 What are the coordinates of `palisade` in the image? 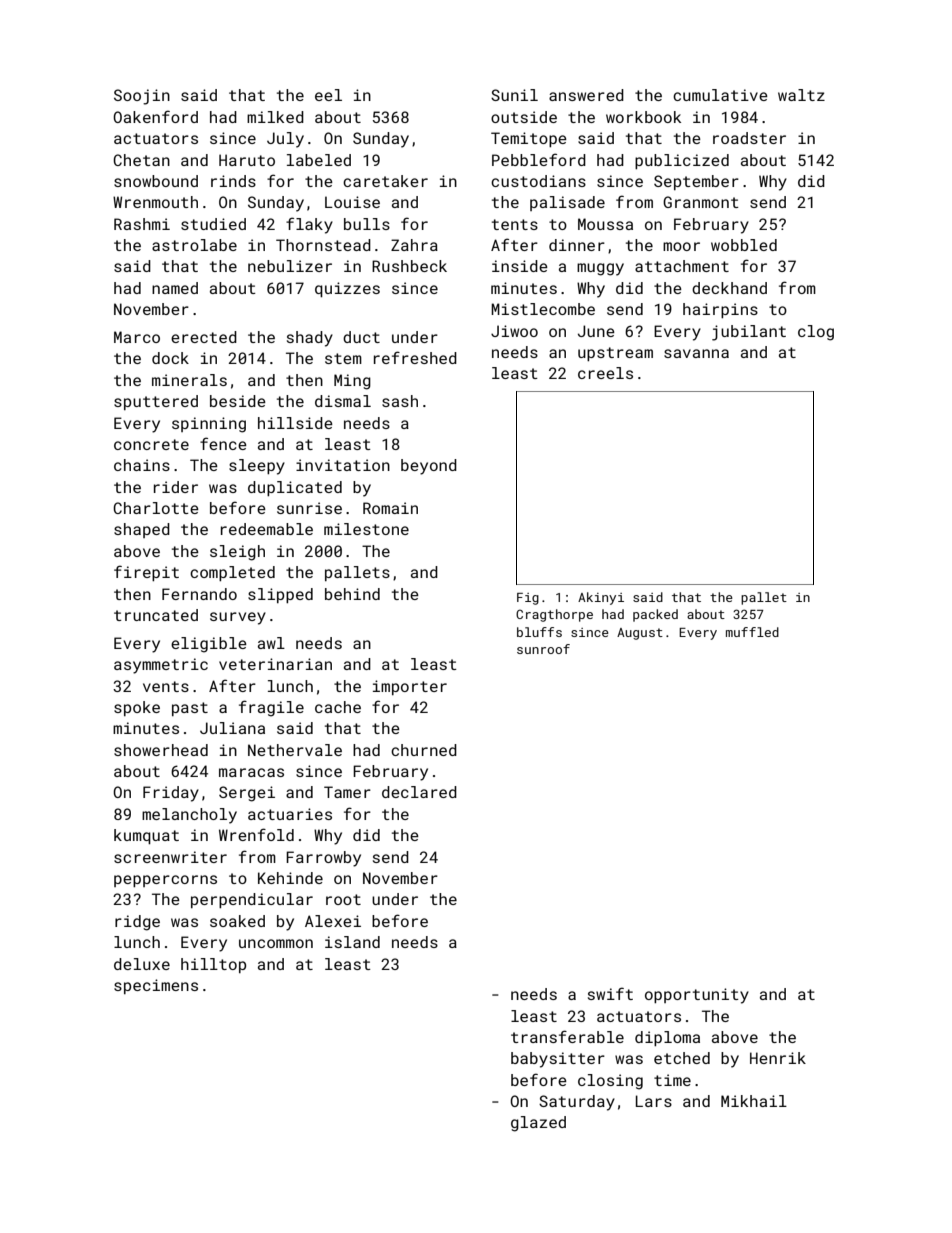 It's located at (567, 203).
